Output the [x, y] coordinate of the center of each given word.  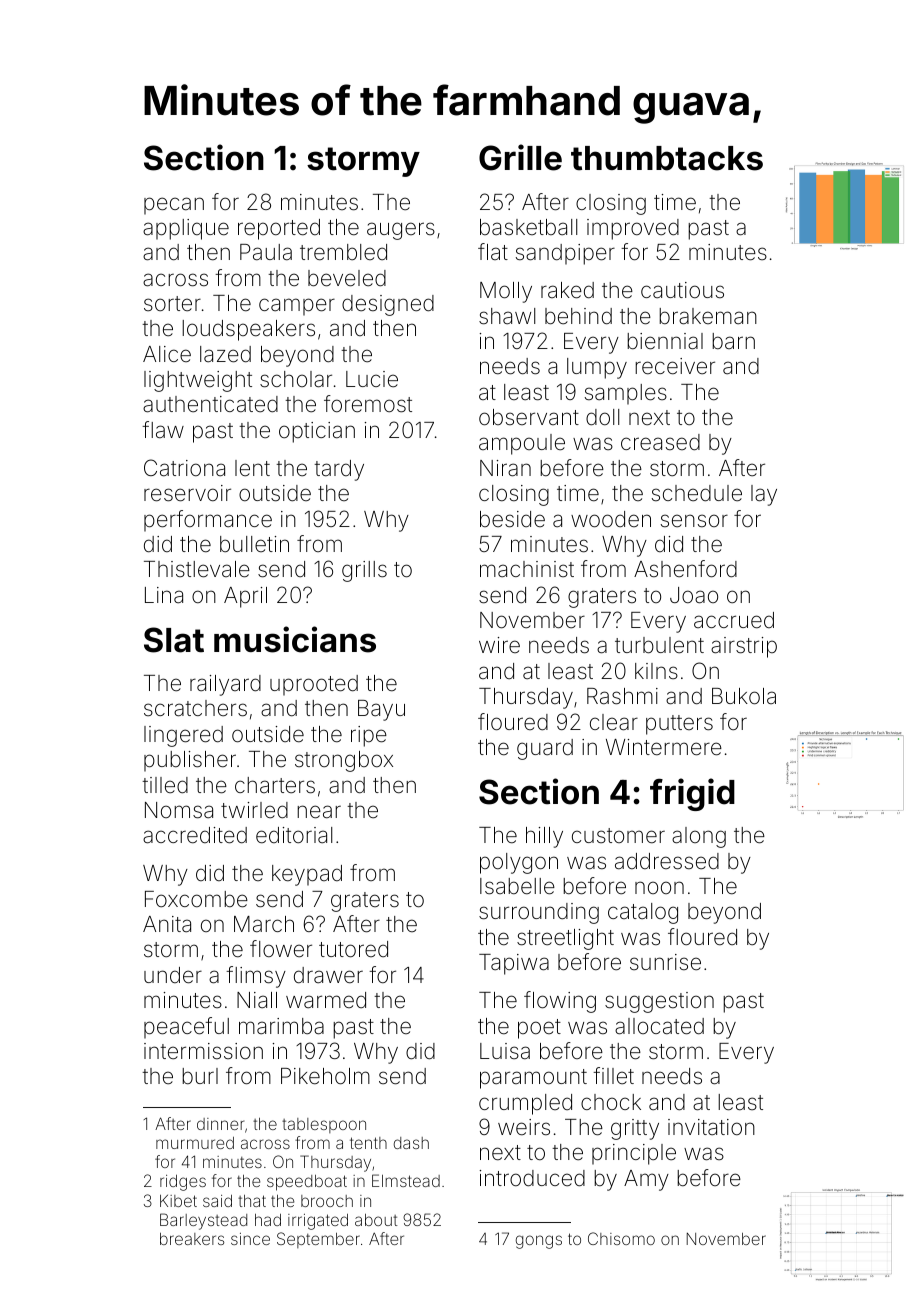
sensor [694, 521]
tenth [368, 1143]
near [319, 812]
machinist [527, 569]
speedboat [307, 1183]
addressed [667, 861]
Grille [520, 157]
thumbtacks [667, 158]
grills [364, 571]
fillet [613, 1076]
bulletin [254, 544]
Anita [167, 924]
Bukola [744, 696]
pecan [174, 206]
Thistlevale [197, 569]
